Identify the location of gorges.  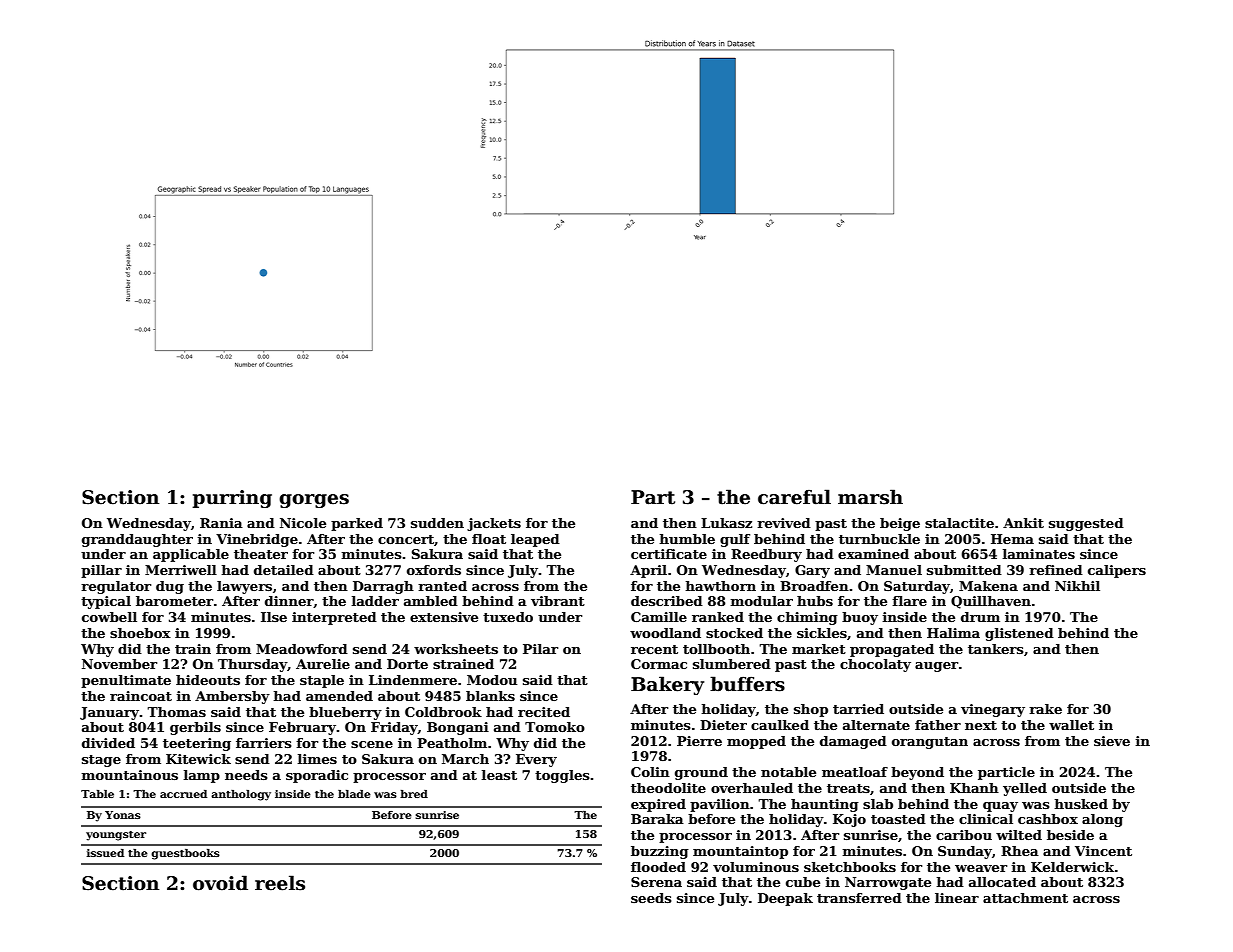
(314, 501).
